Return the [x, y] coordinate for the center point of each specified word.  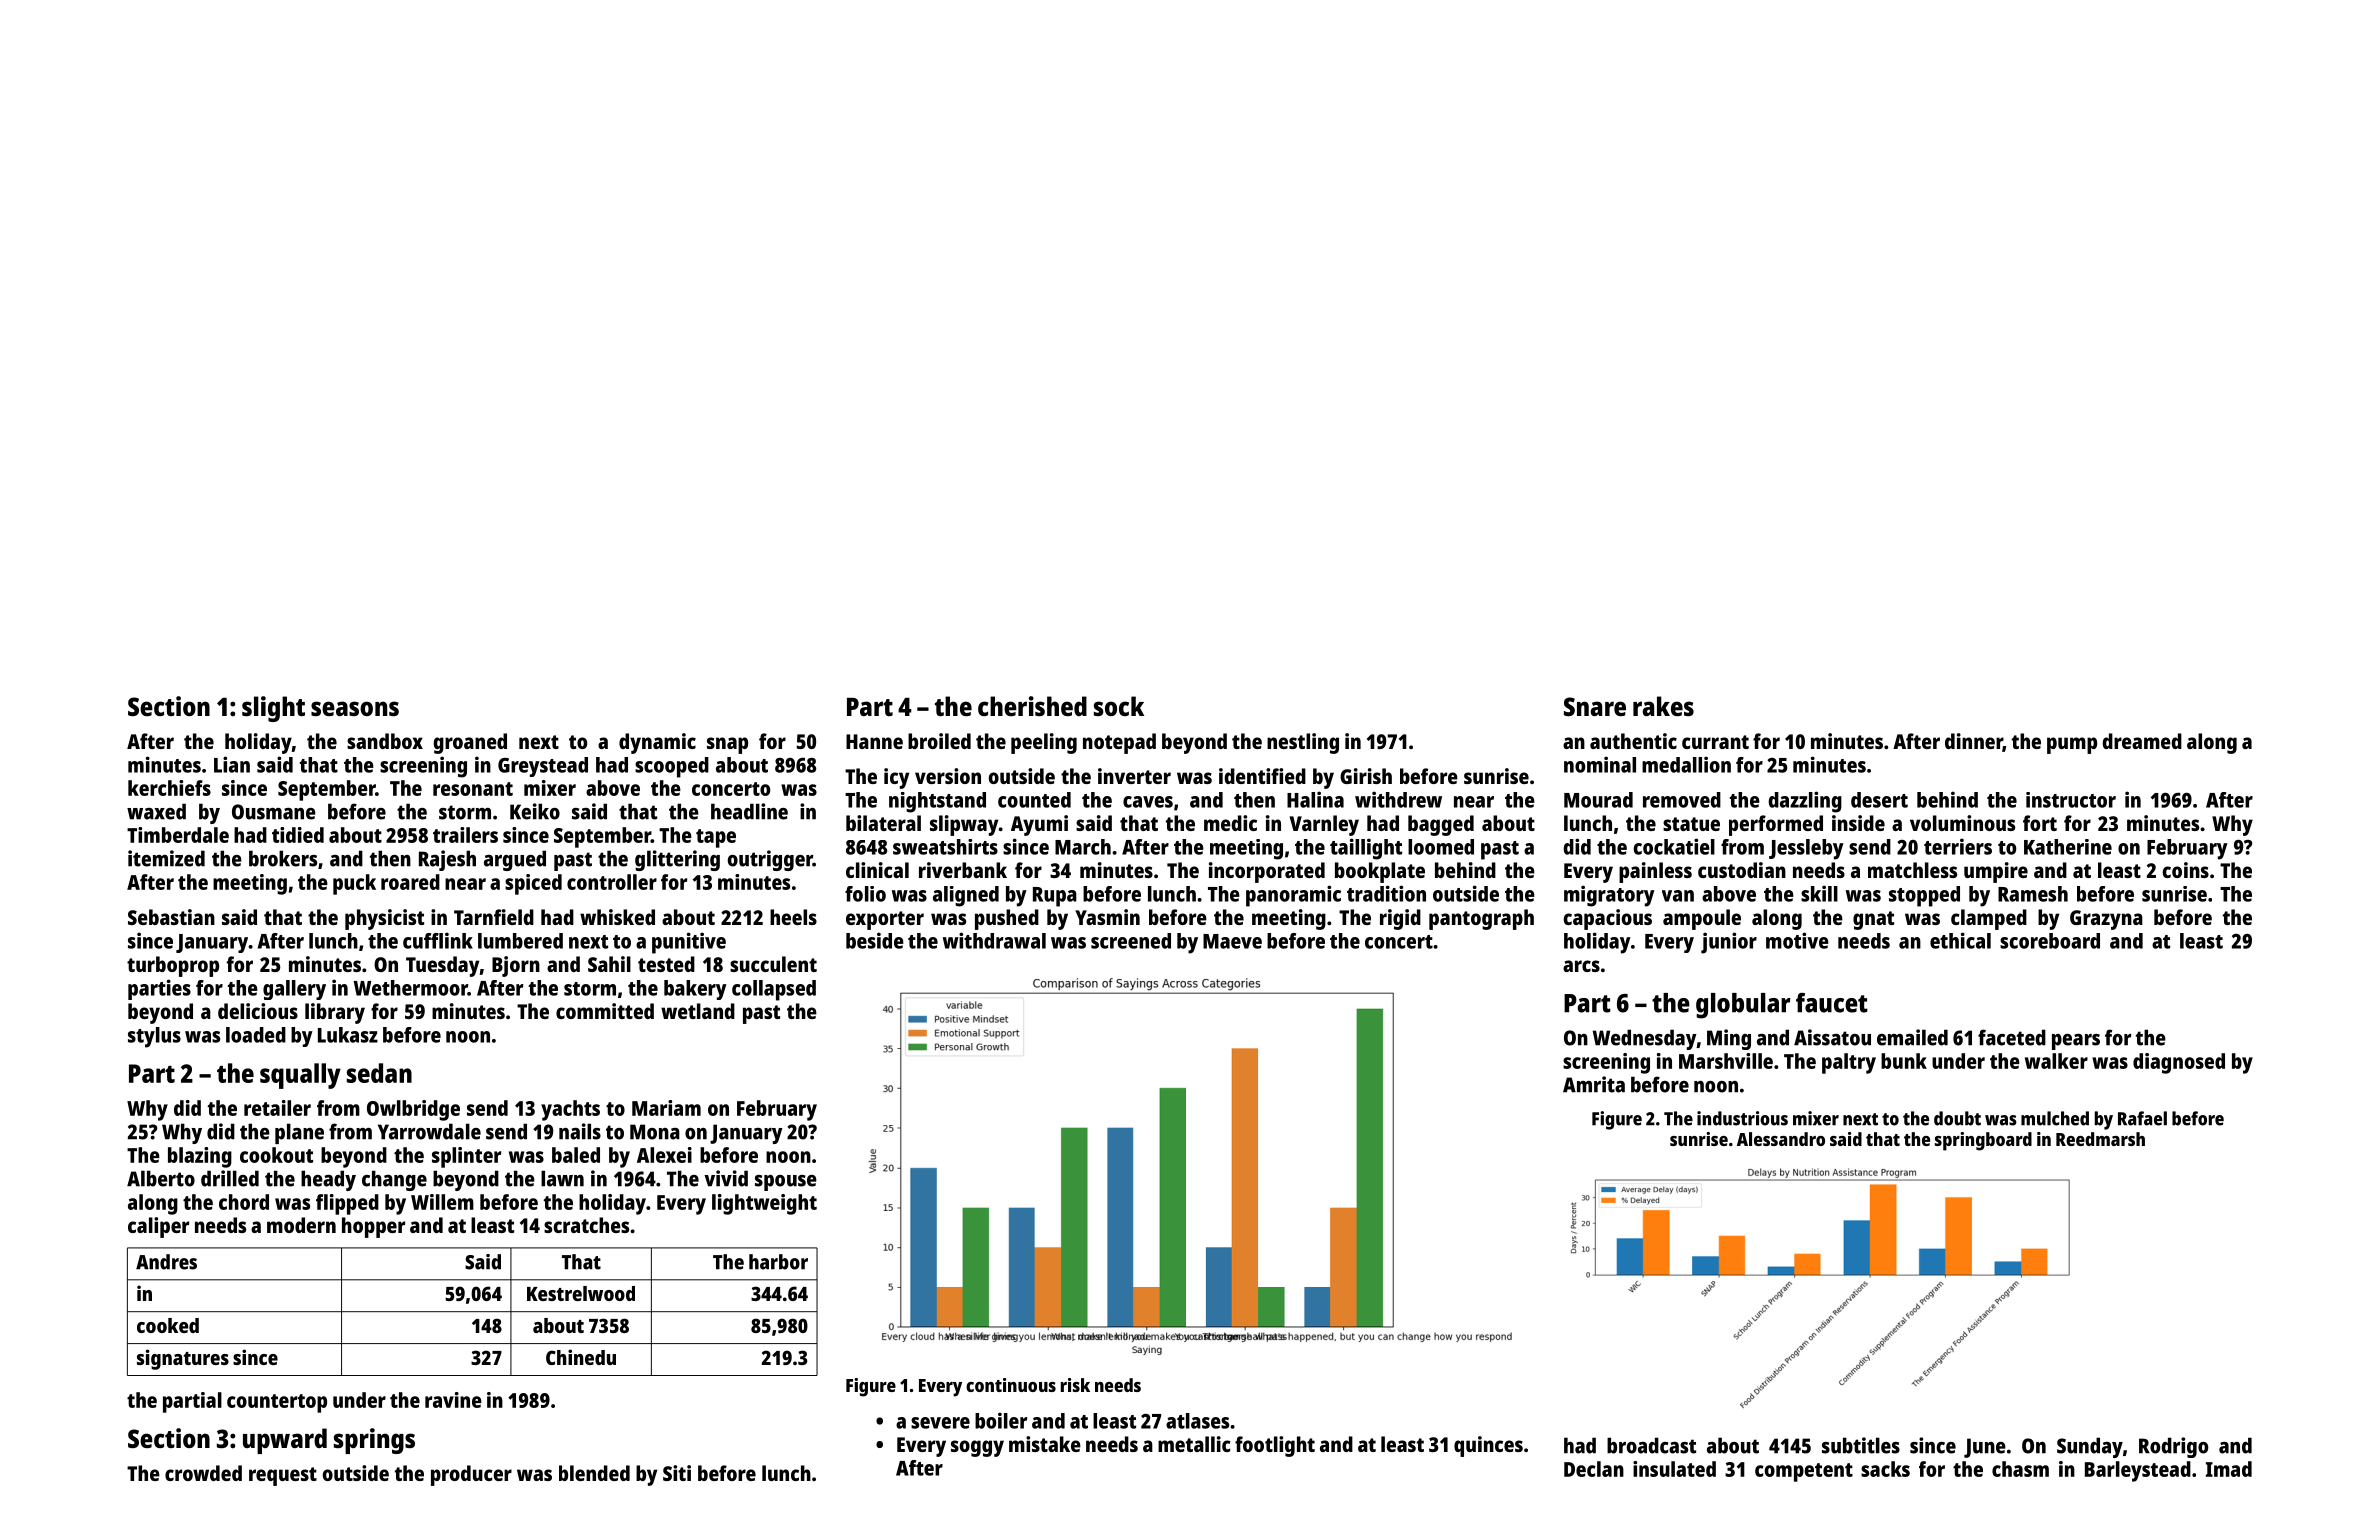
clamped [1989, 919]
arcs [1581, 966]
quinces [1488, 1446]
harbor [778, 1262]
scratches [586, 1225]
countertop [277, 1403]
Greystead [543, 767]
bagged [1441, 825]
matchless [1912, 870]
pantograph [1481, 919]
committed [605, 1011]
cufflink [438, 940]
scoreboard [2050, 941]
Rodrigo [2174, 1447]
